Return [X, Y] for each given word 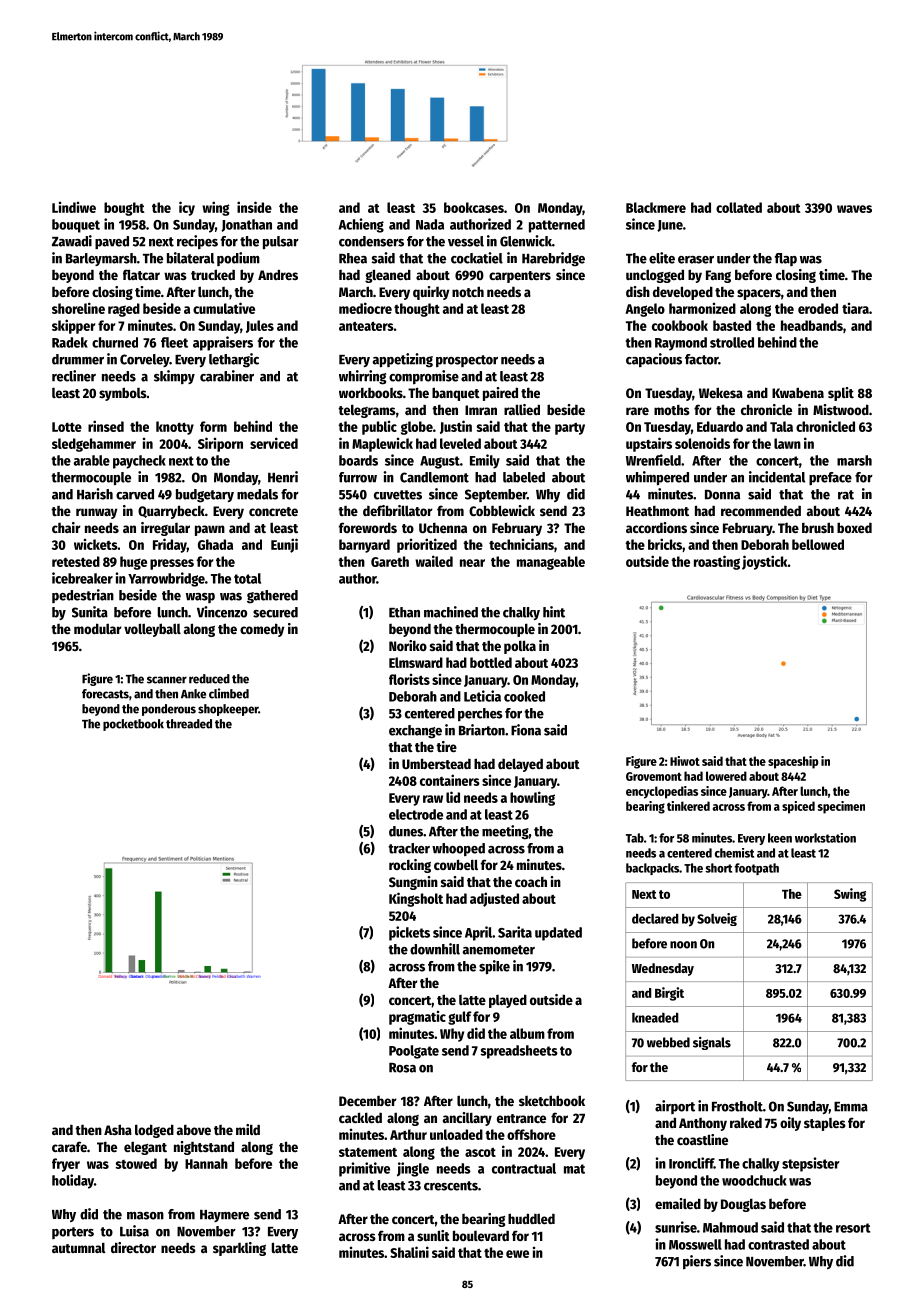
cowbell [456, 864]
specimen [841, 807]
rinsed [106, 426]
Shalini [409, 1252]
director [133, 1247]
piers [697, 1262]
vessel [466, 241]
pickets [409, 933]
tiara [855, 308]
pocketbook [133, 725]
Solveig [717, 919]
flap [786, 259]
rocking [410, 866]
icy [187, 208]
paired [500, 394]
